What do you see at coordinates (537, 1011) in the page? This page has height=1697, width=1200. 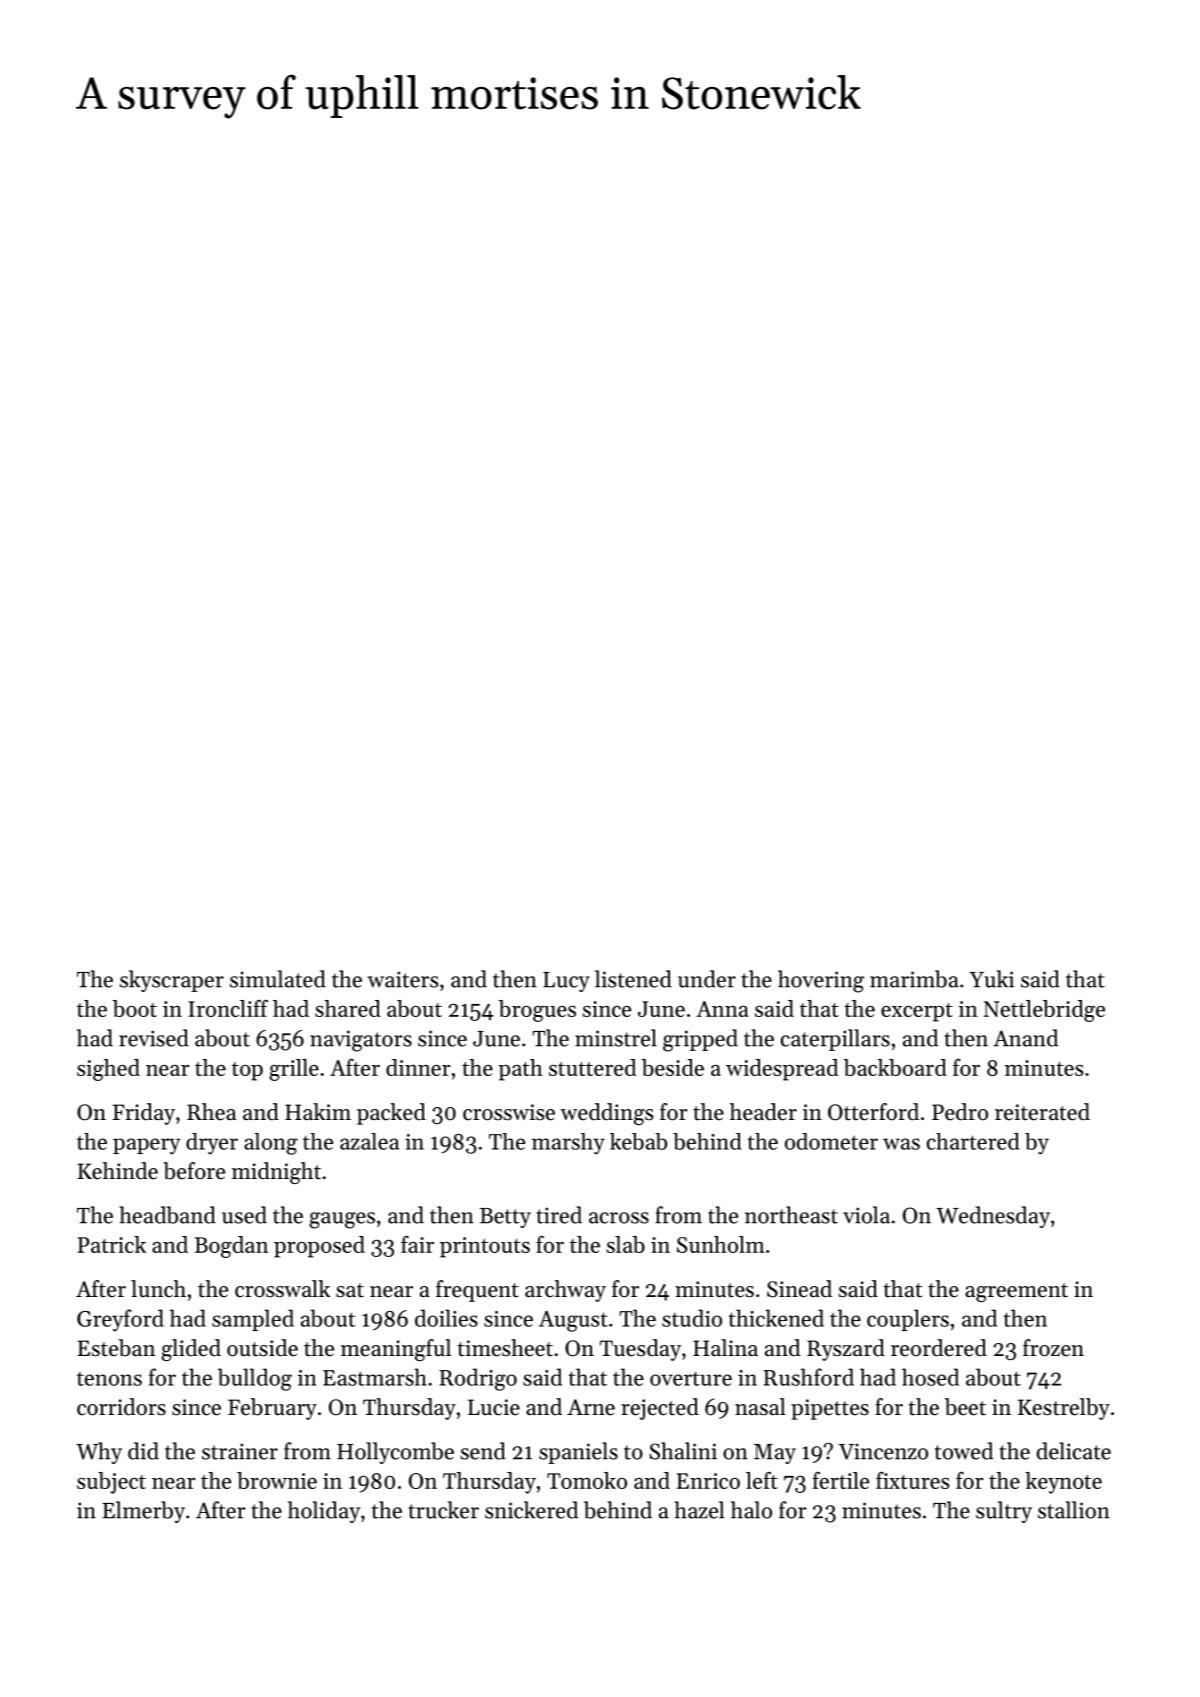 I see `brogues` at bounding box center [537, 1011].
